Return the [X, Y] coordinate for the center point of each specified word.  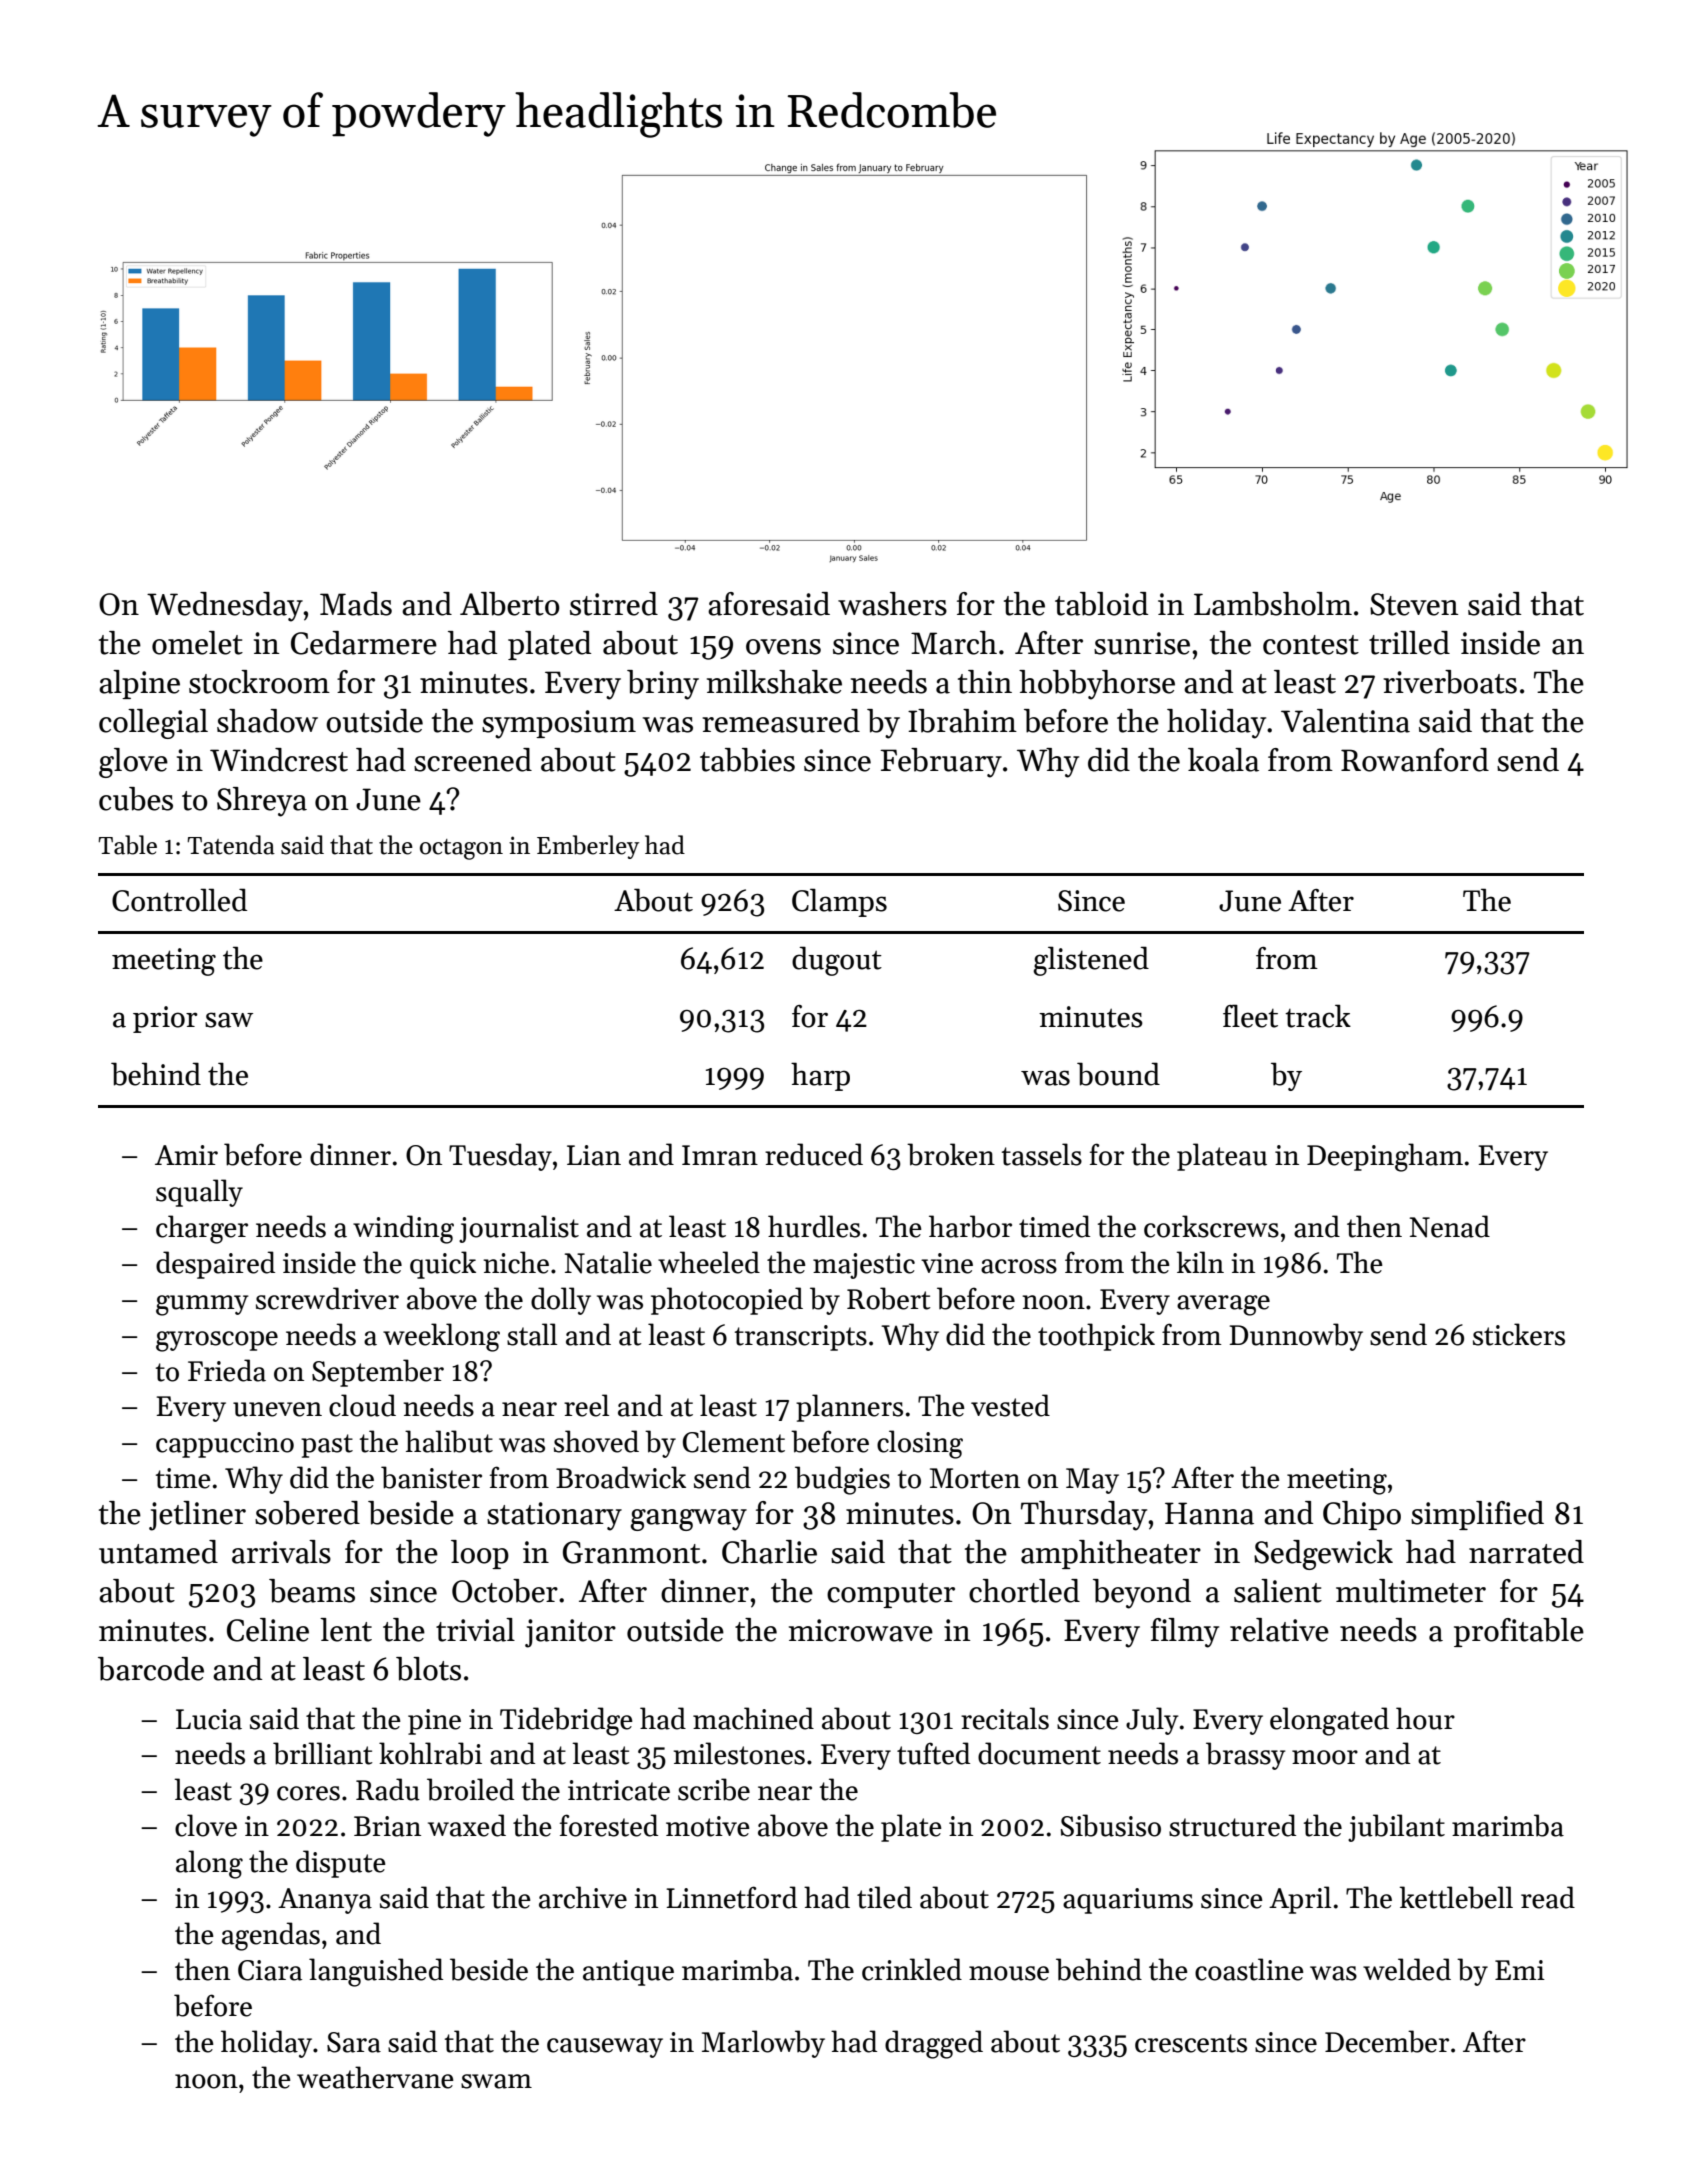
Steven [1414, 604]
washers [892, 604]
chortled [1024, 1591]
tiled [884, 1897]
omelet [197, 643]
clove [206, 1825]
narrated [1526, 1552]
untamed [158, 1552]
